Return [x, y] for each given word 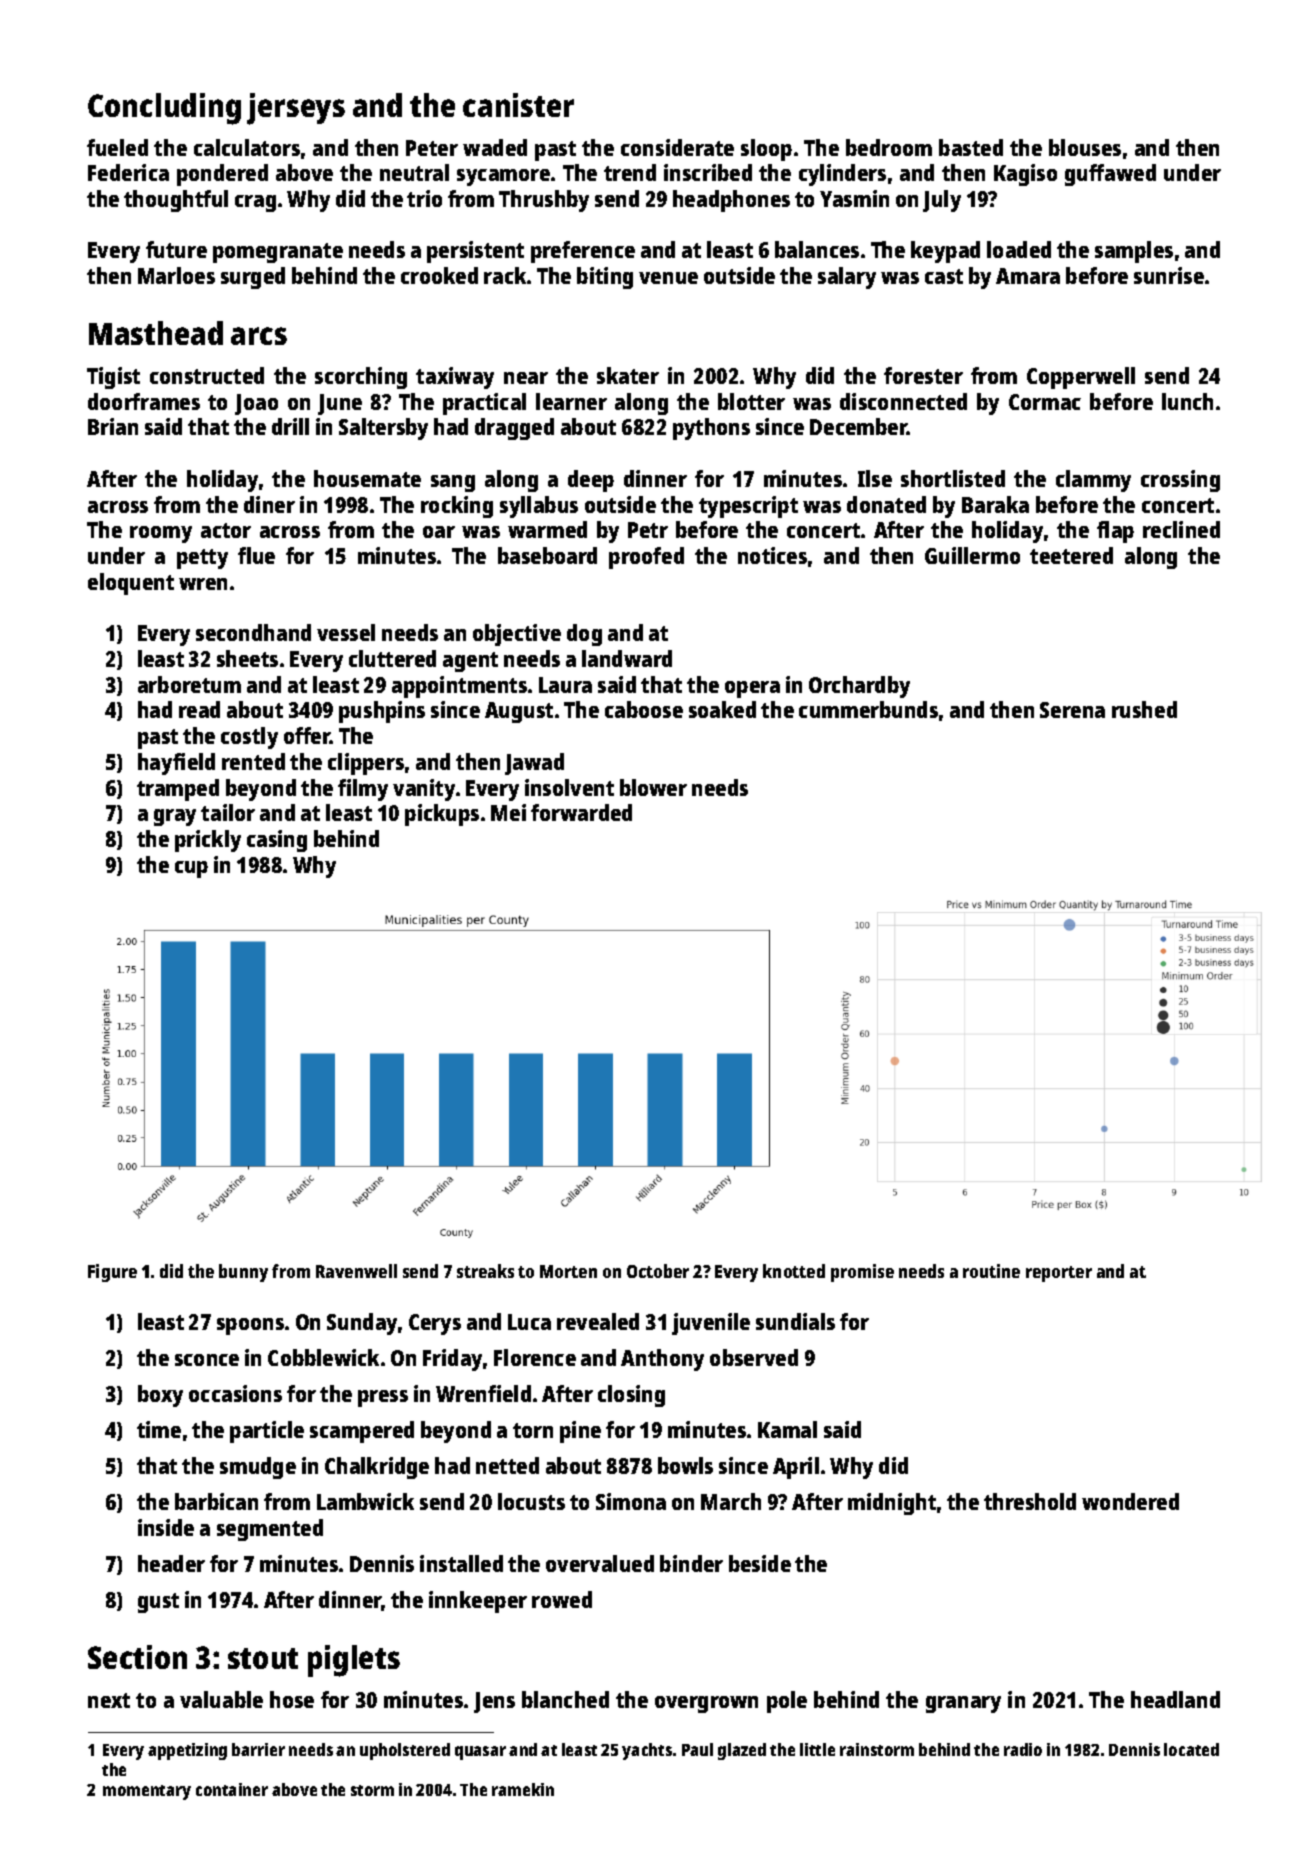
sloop [766, 150]
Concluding [164, 109]
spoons [250, 1326]
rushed [1144, 709]
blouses [1085, 147]
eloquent [131, 584]
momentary [147, 1792]
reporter [1059, 1274]
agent [470, 662]
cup [191, 869]
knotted [794, 1271]
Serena [1072, 710]
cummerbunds [868, 709]
